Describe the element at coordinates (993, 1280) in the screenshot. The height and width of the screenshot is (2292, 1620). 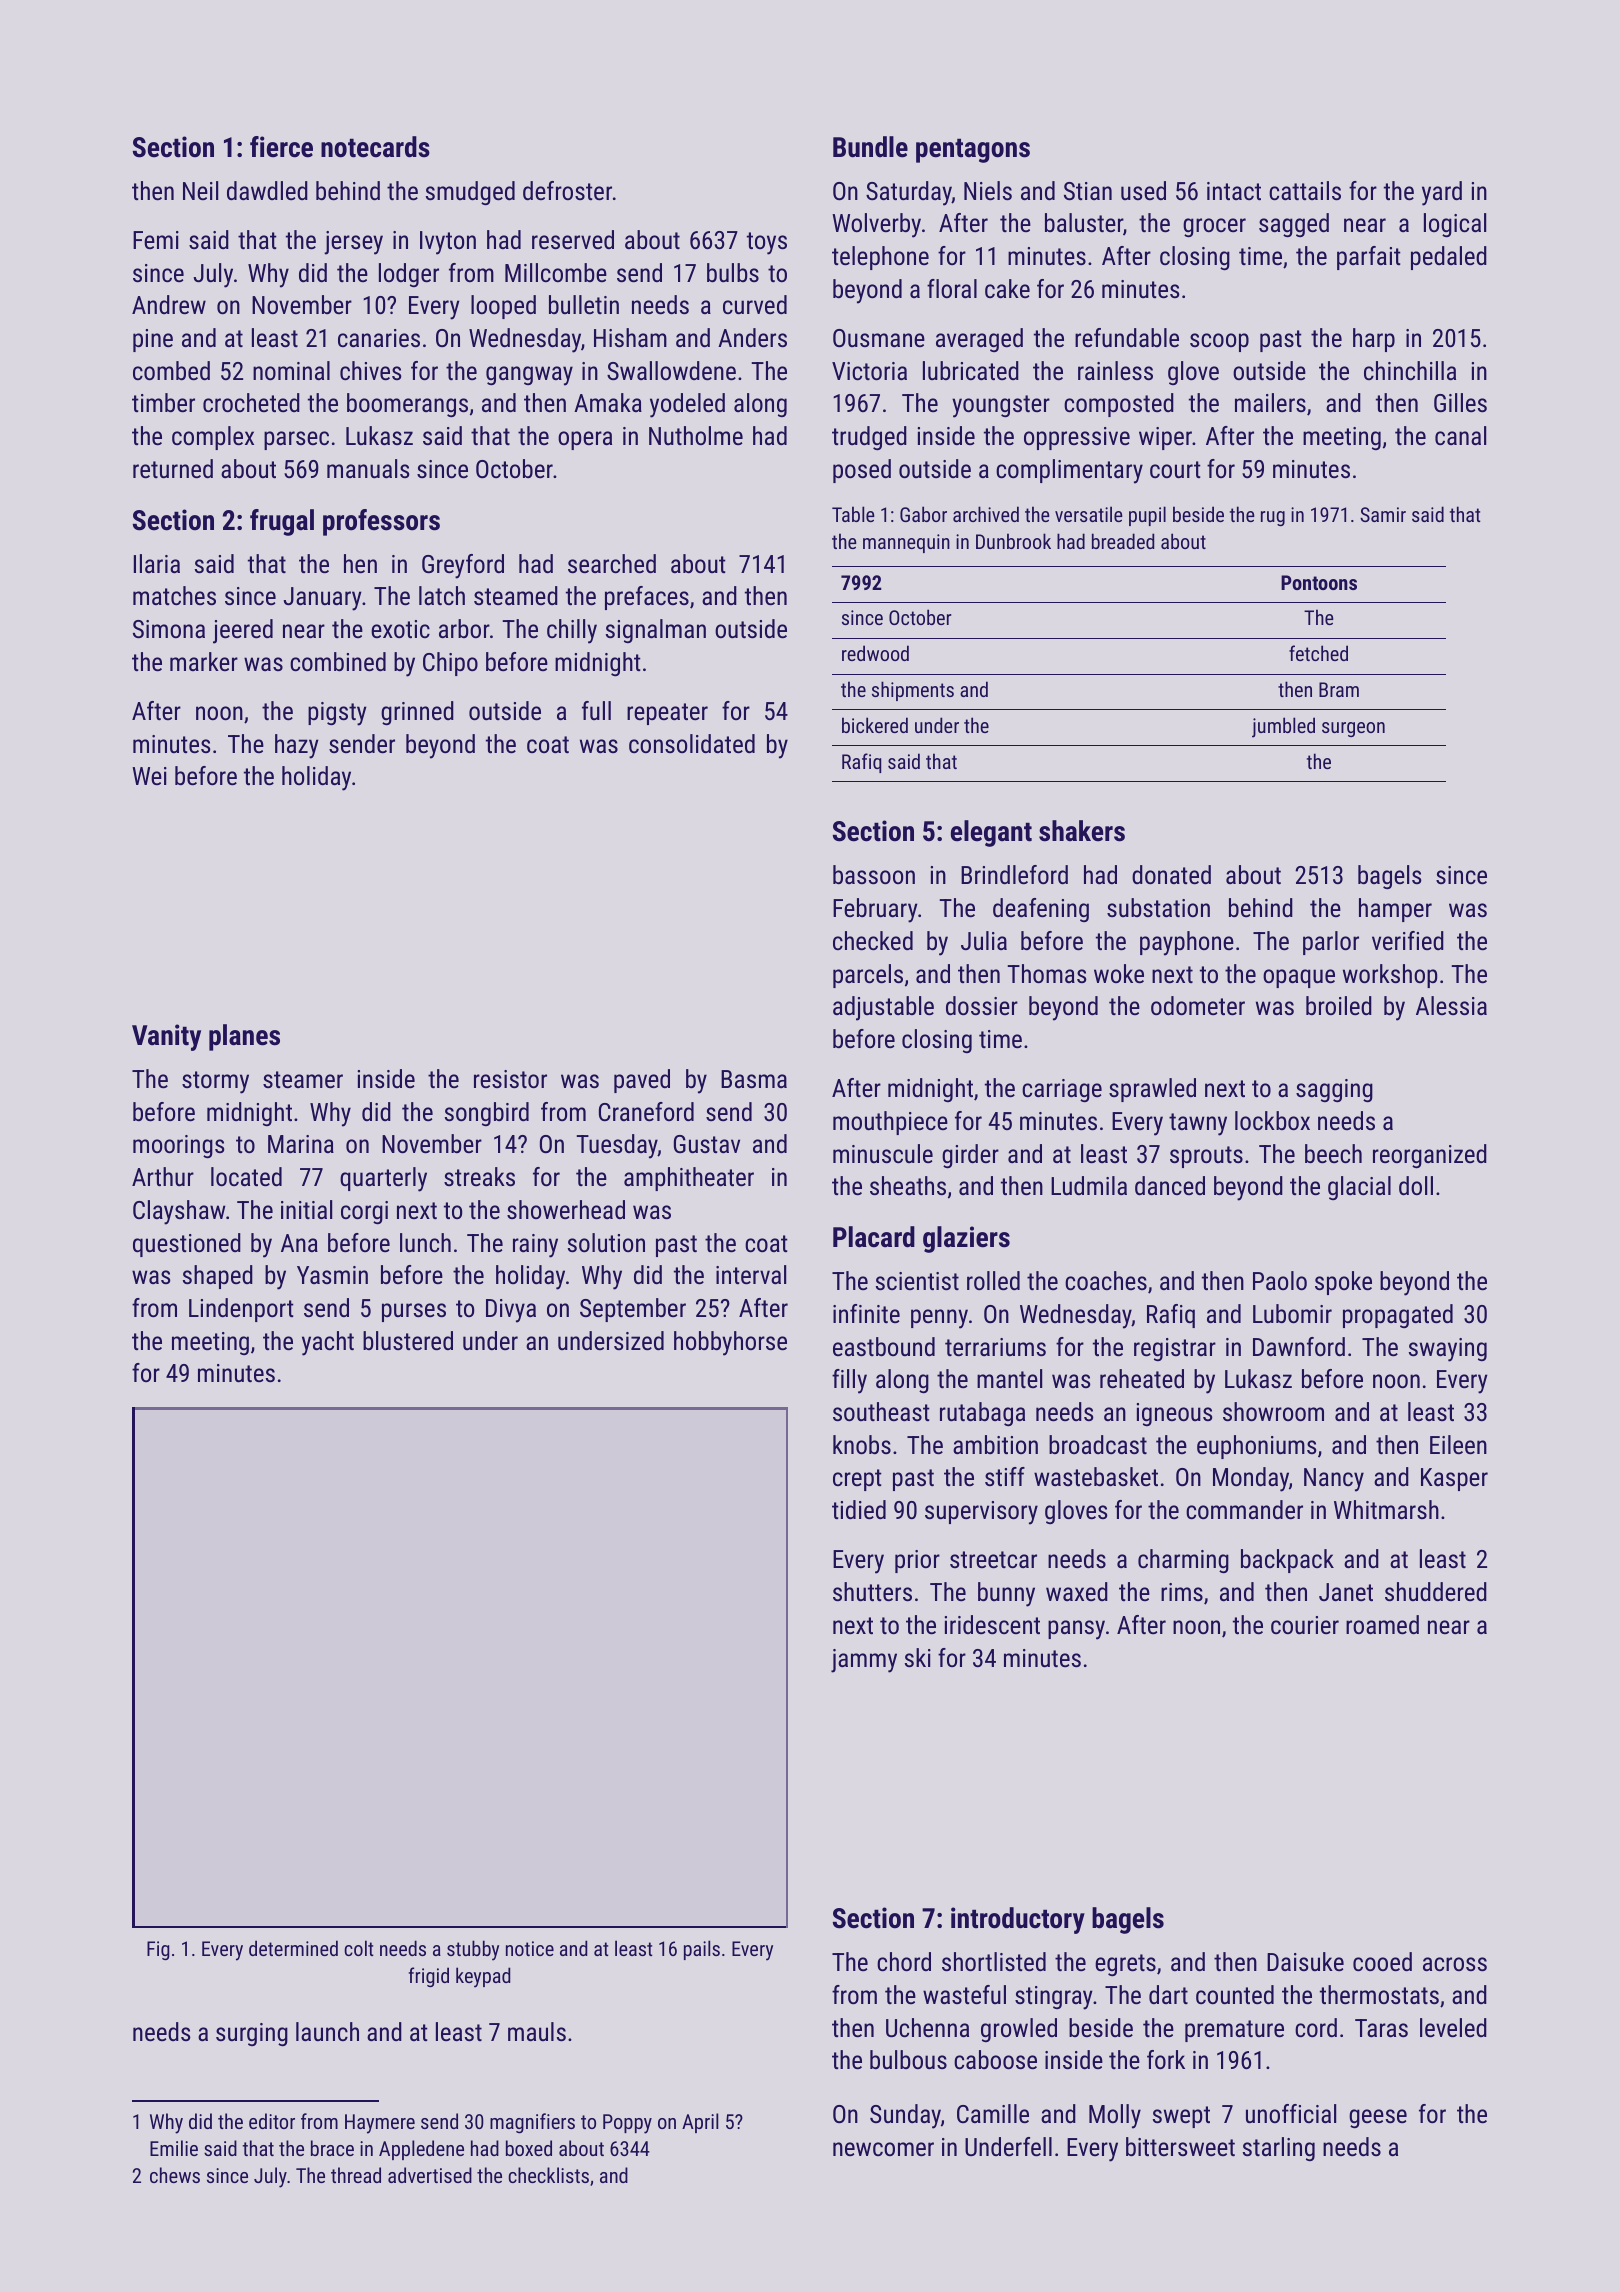
I see `rolled` at that location.
